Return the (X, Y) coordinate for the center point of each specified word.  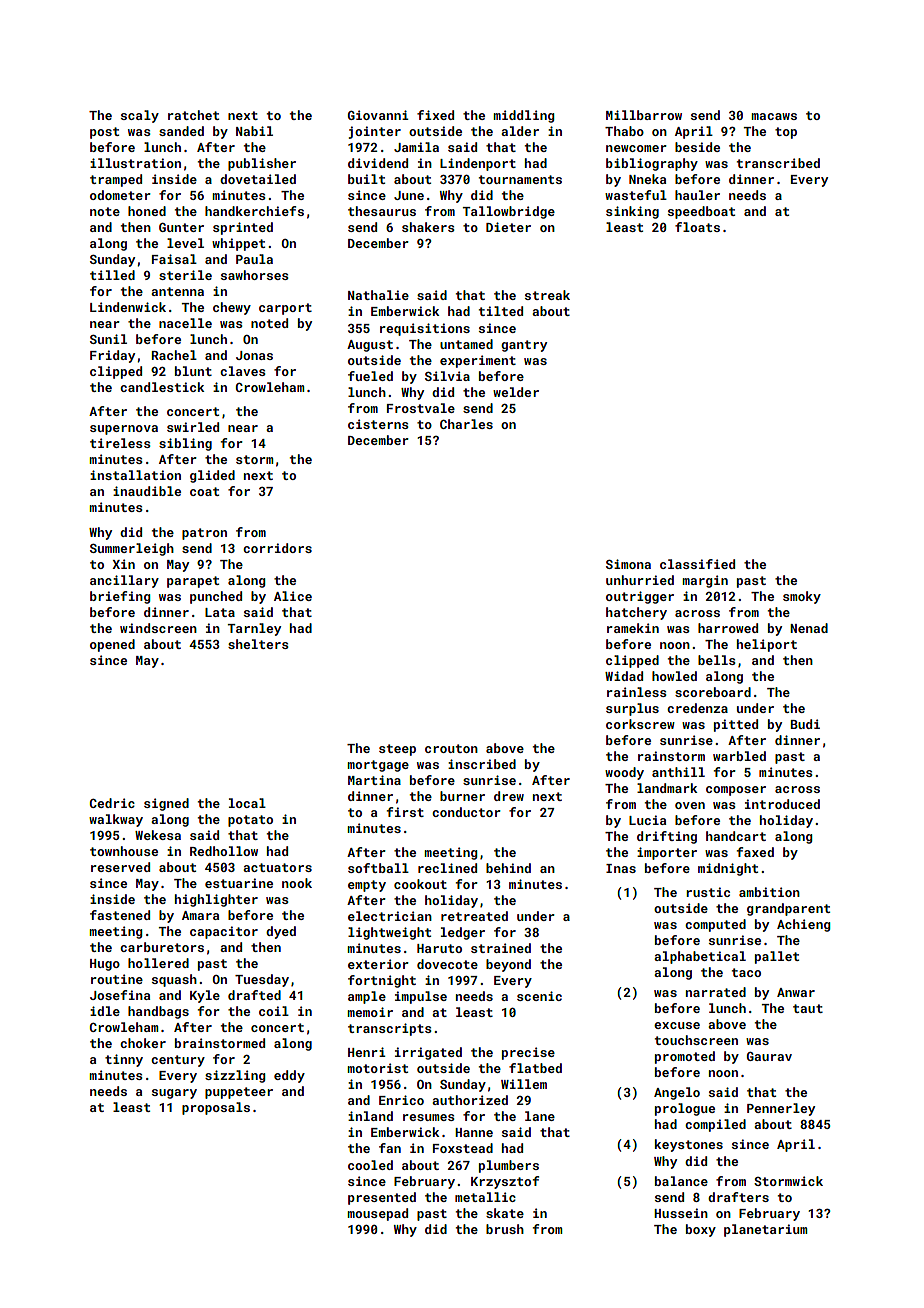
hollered (158, 963)
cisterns (378, 424)
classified (697, 564)
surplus (632, 709)
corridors (277, 548)
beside (697, 147)
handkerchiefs (254, 211)
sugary (174, 1094)
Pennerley (781, 1109)
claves (243, 371)
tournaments (520, 179)
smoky (802, 597)
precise (528, 1053)
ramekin (633, 628)
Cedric (112, 803)
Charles (466, 424)
